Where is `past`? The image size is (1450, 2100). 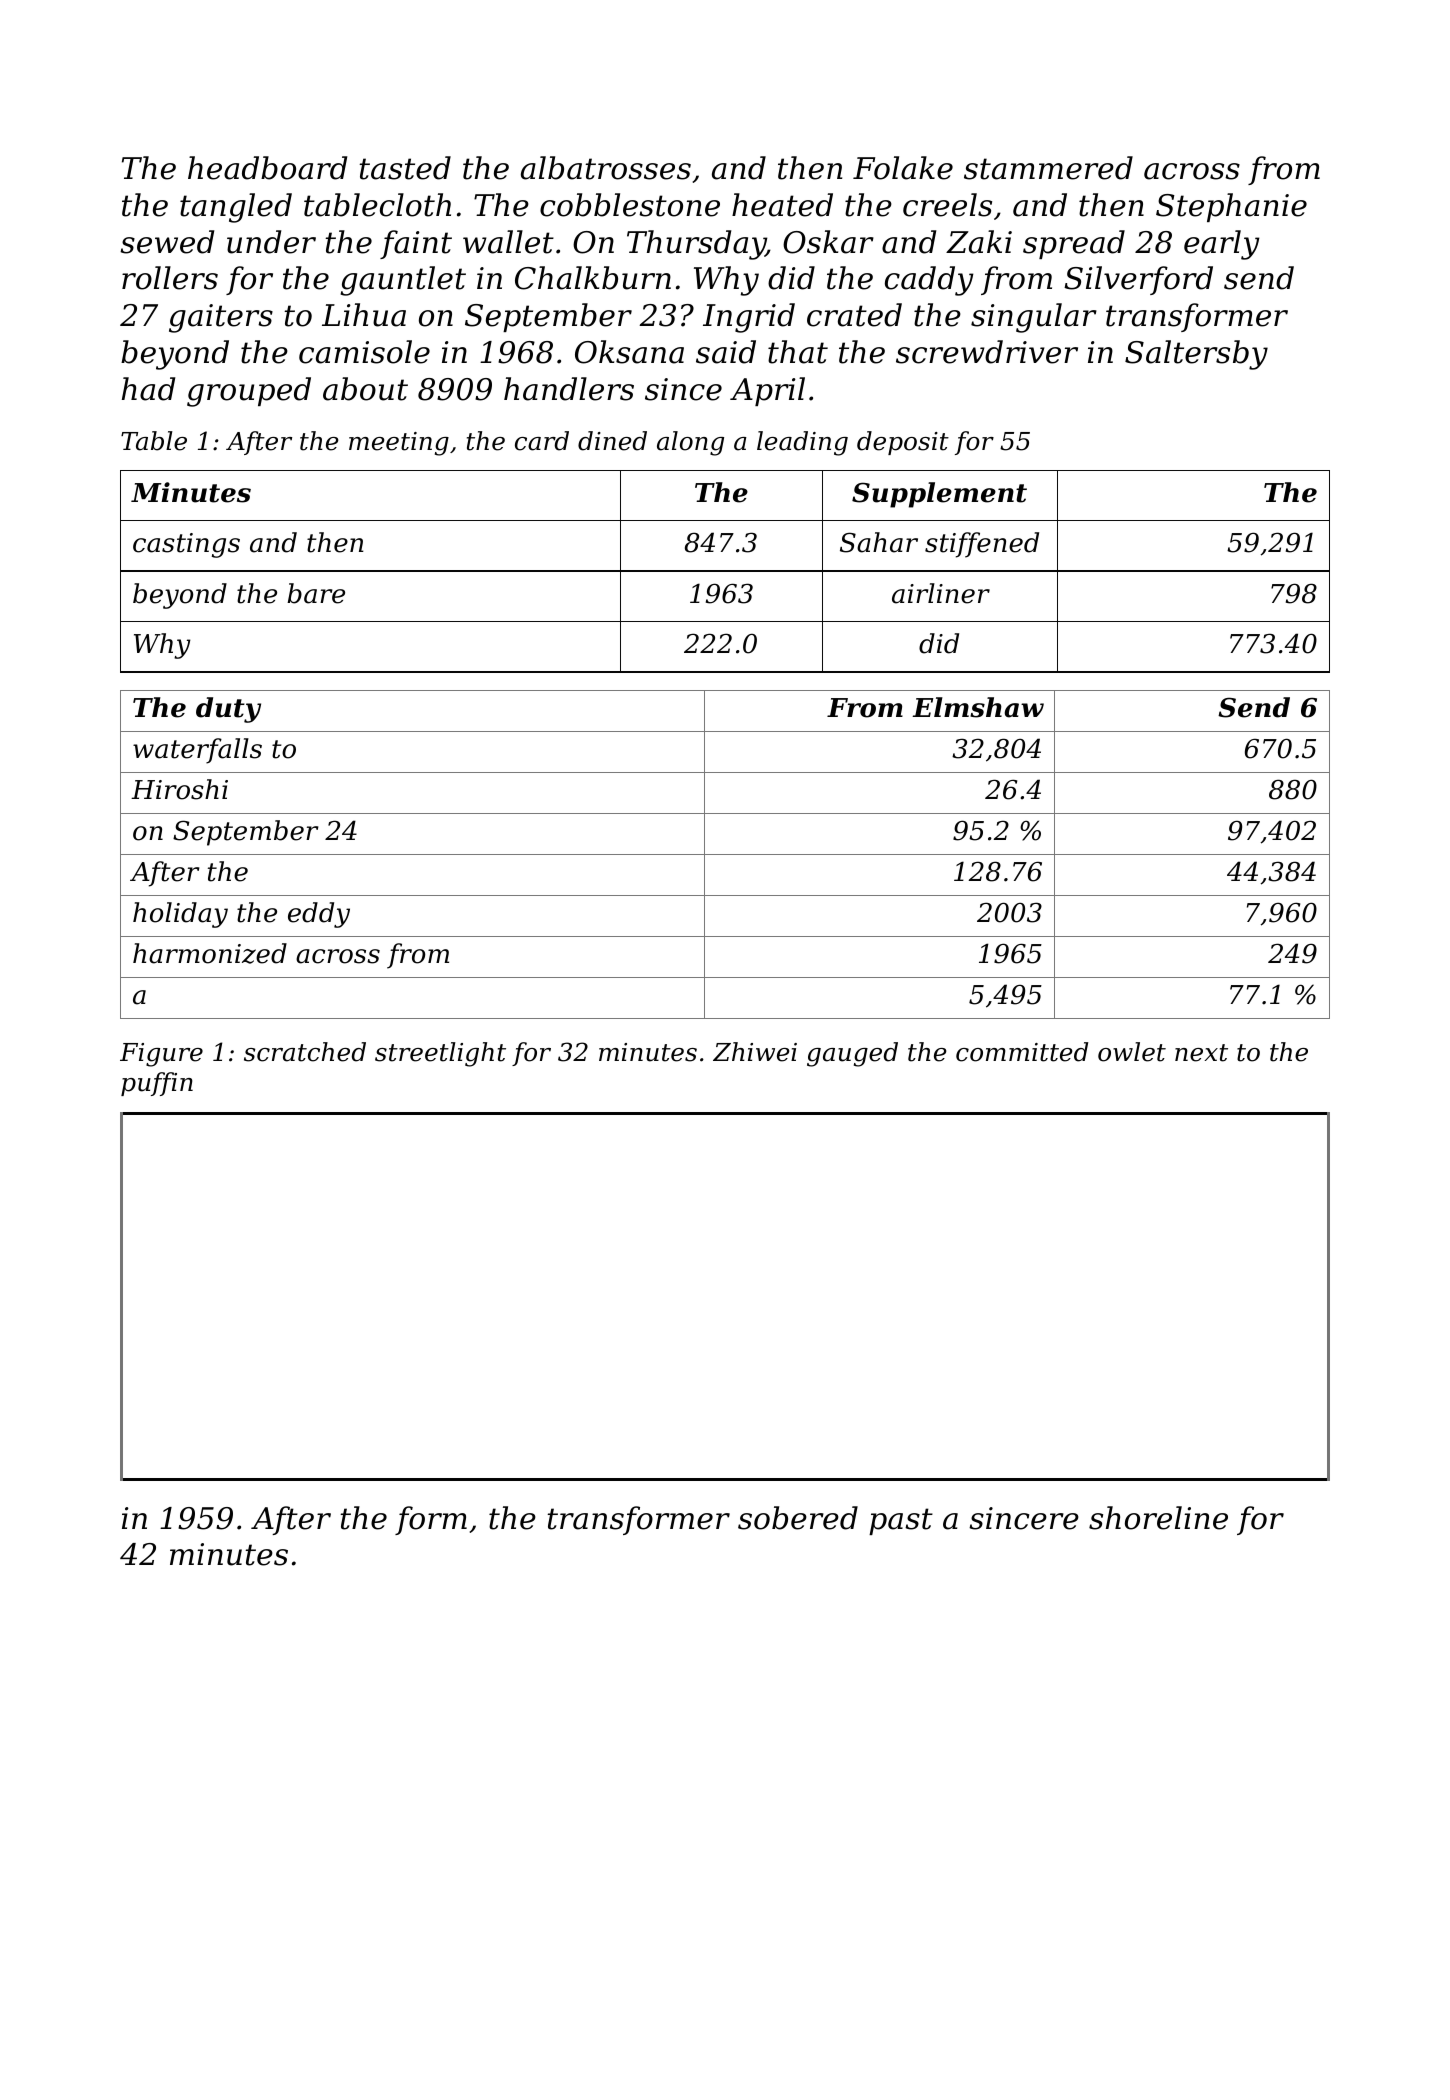 past is located at coordinates (901, 1521).
